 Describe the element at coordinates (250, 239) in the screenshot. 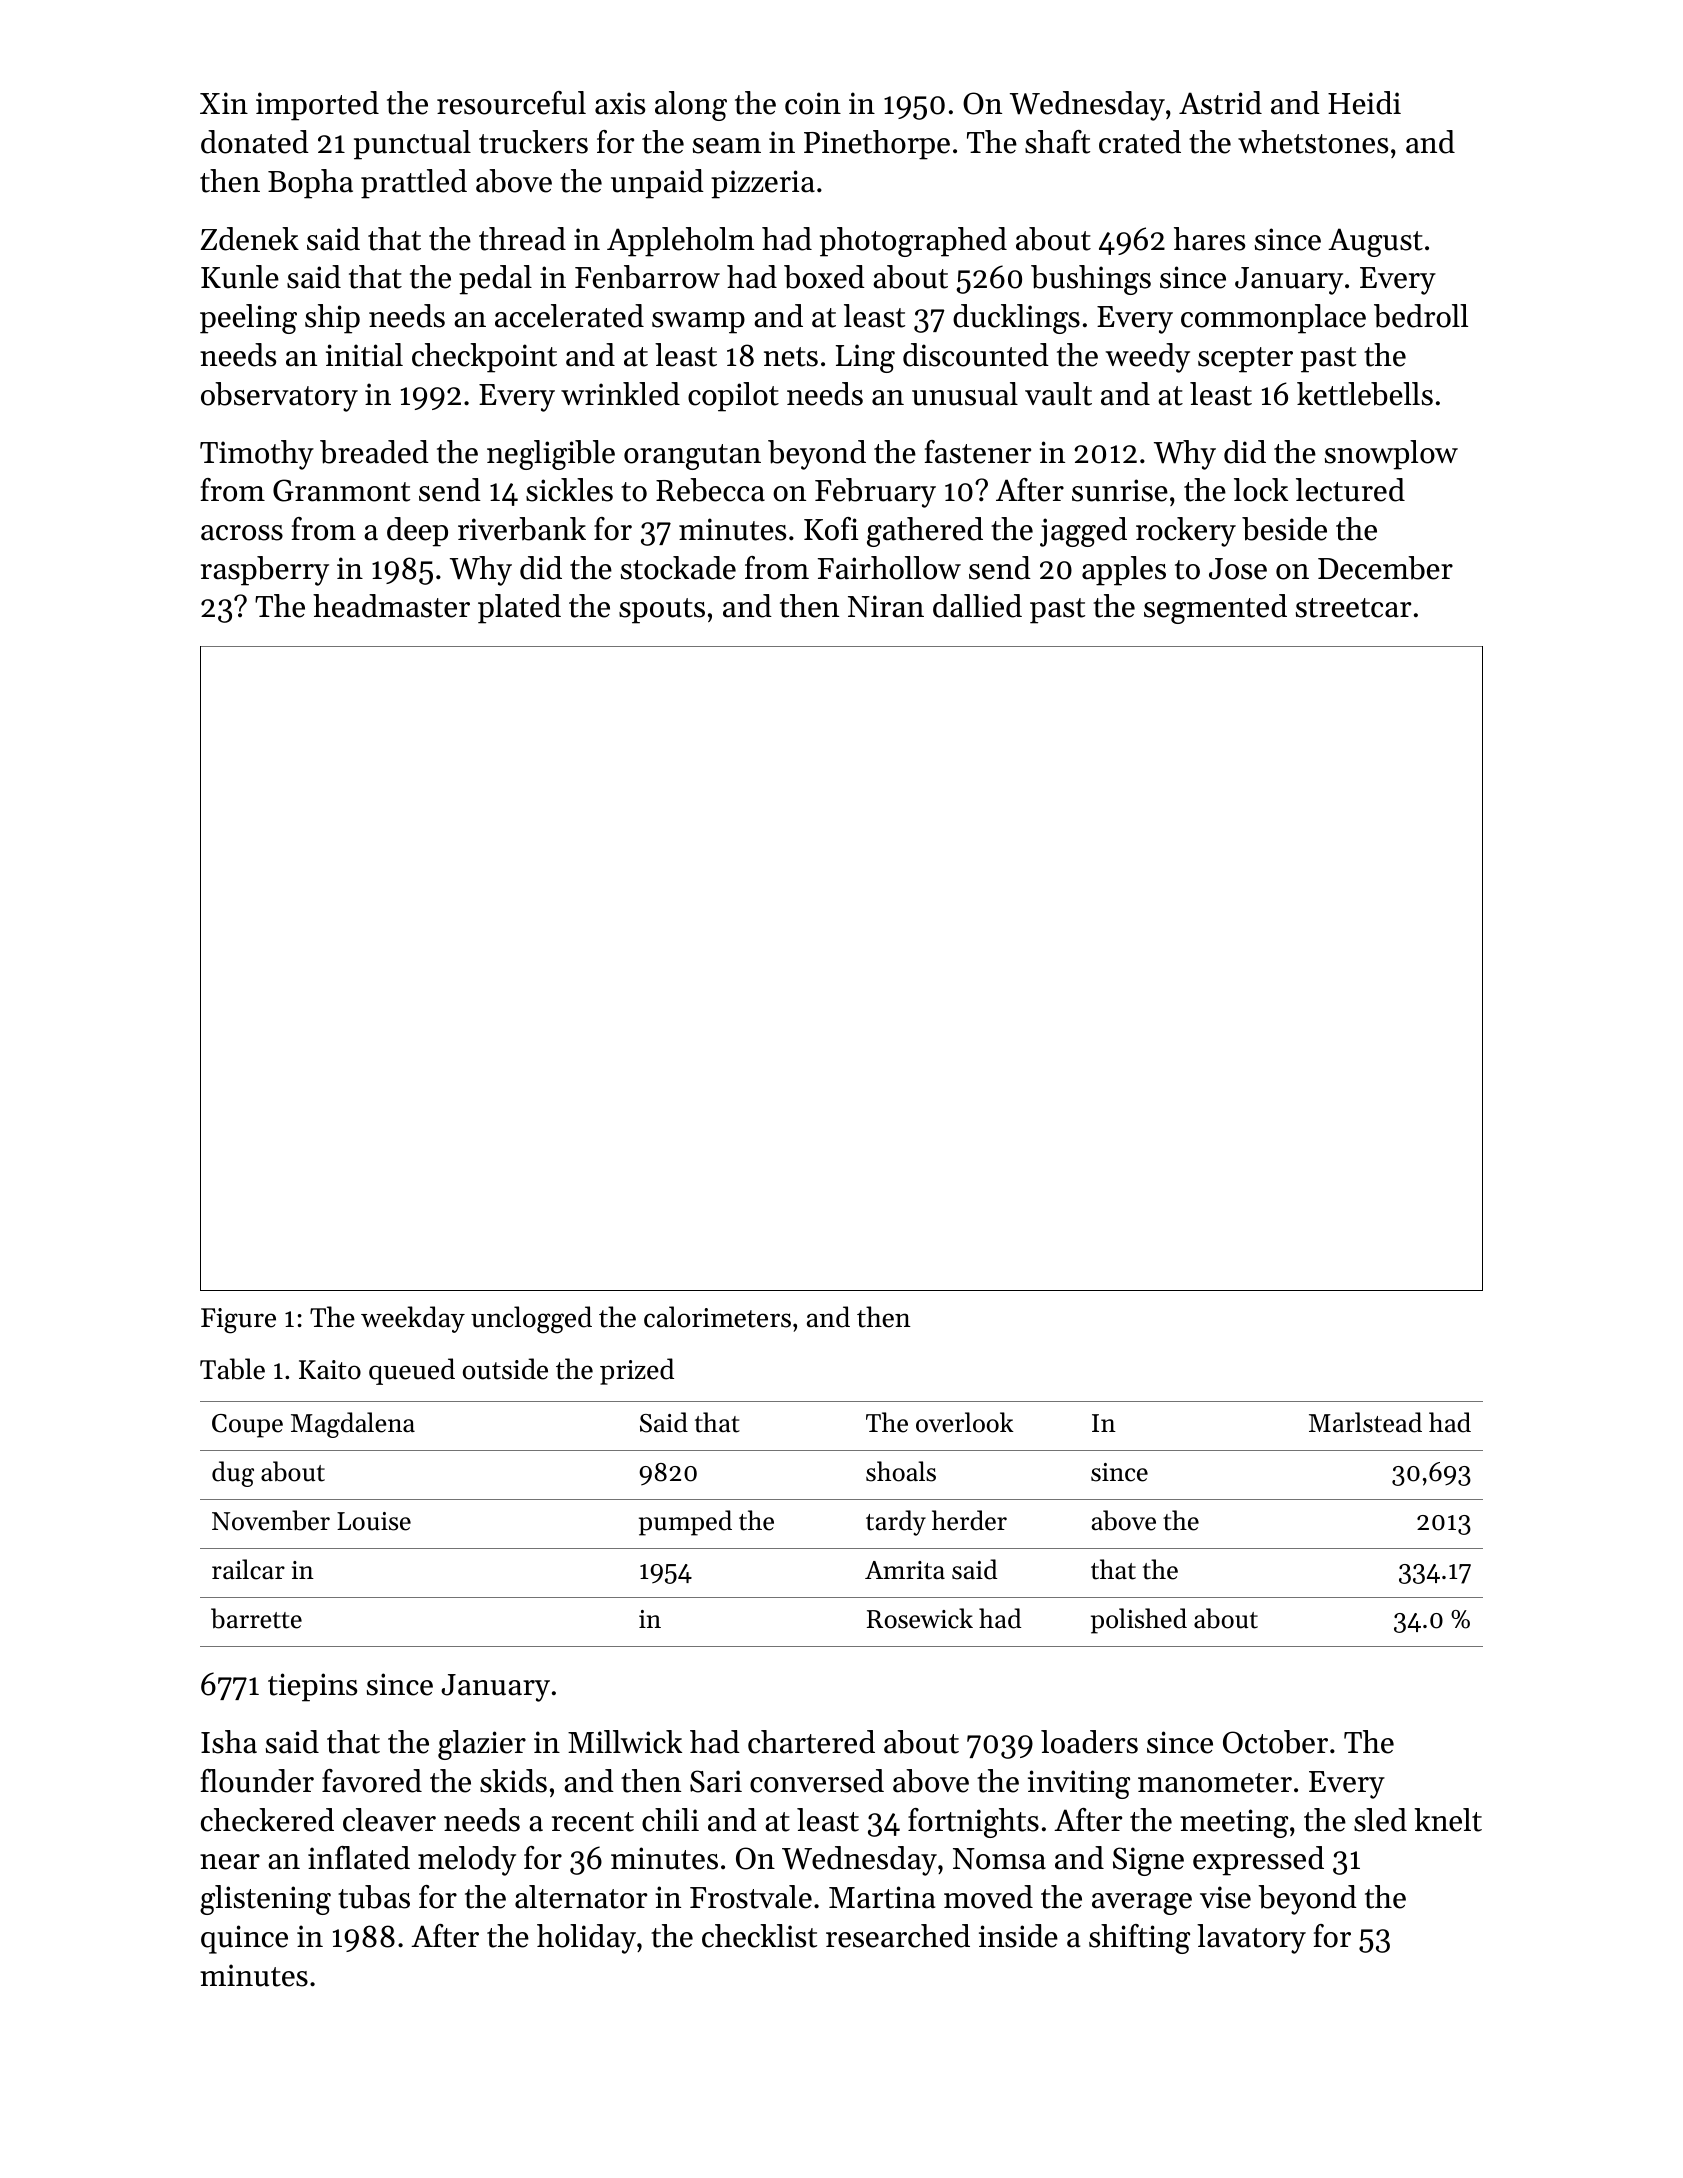

I see `Zdenek` at that location.
